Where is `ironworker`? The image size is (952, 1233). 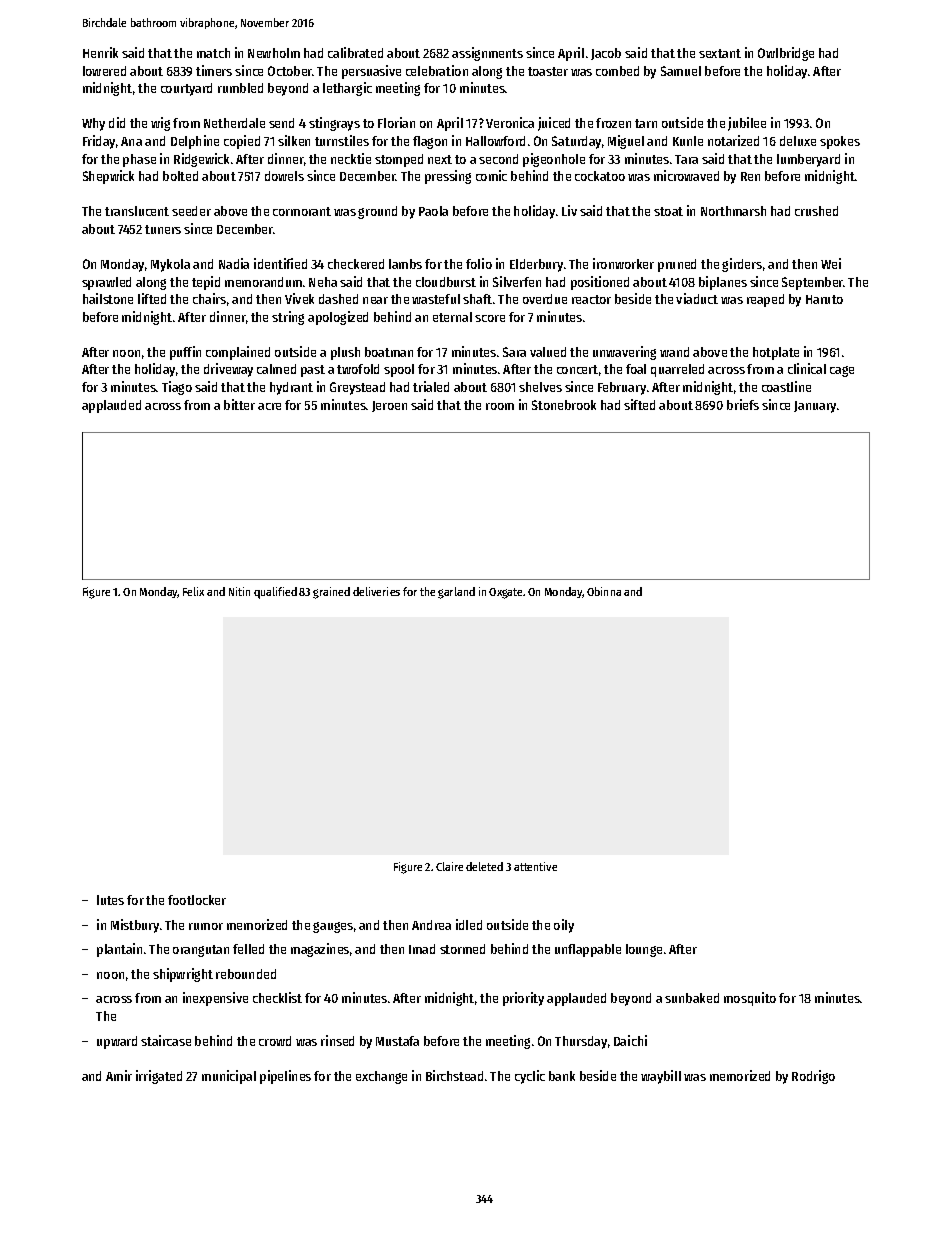 ironworker is located at coordinates (623, 263).
